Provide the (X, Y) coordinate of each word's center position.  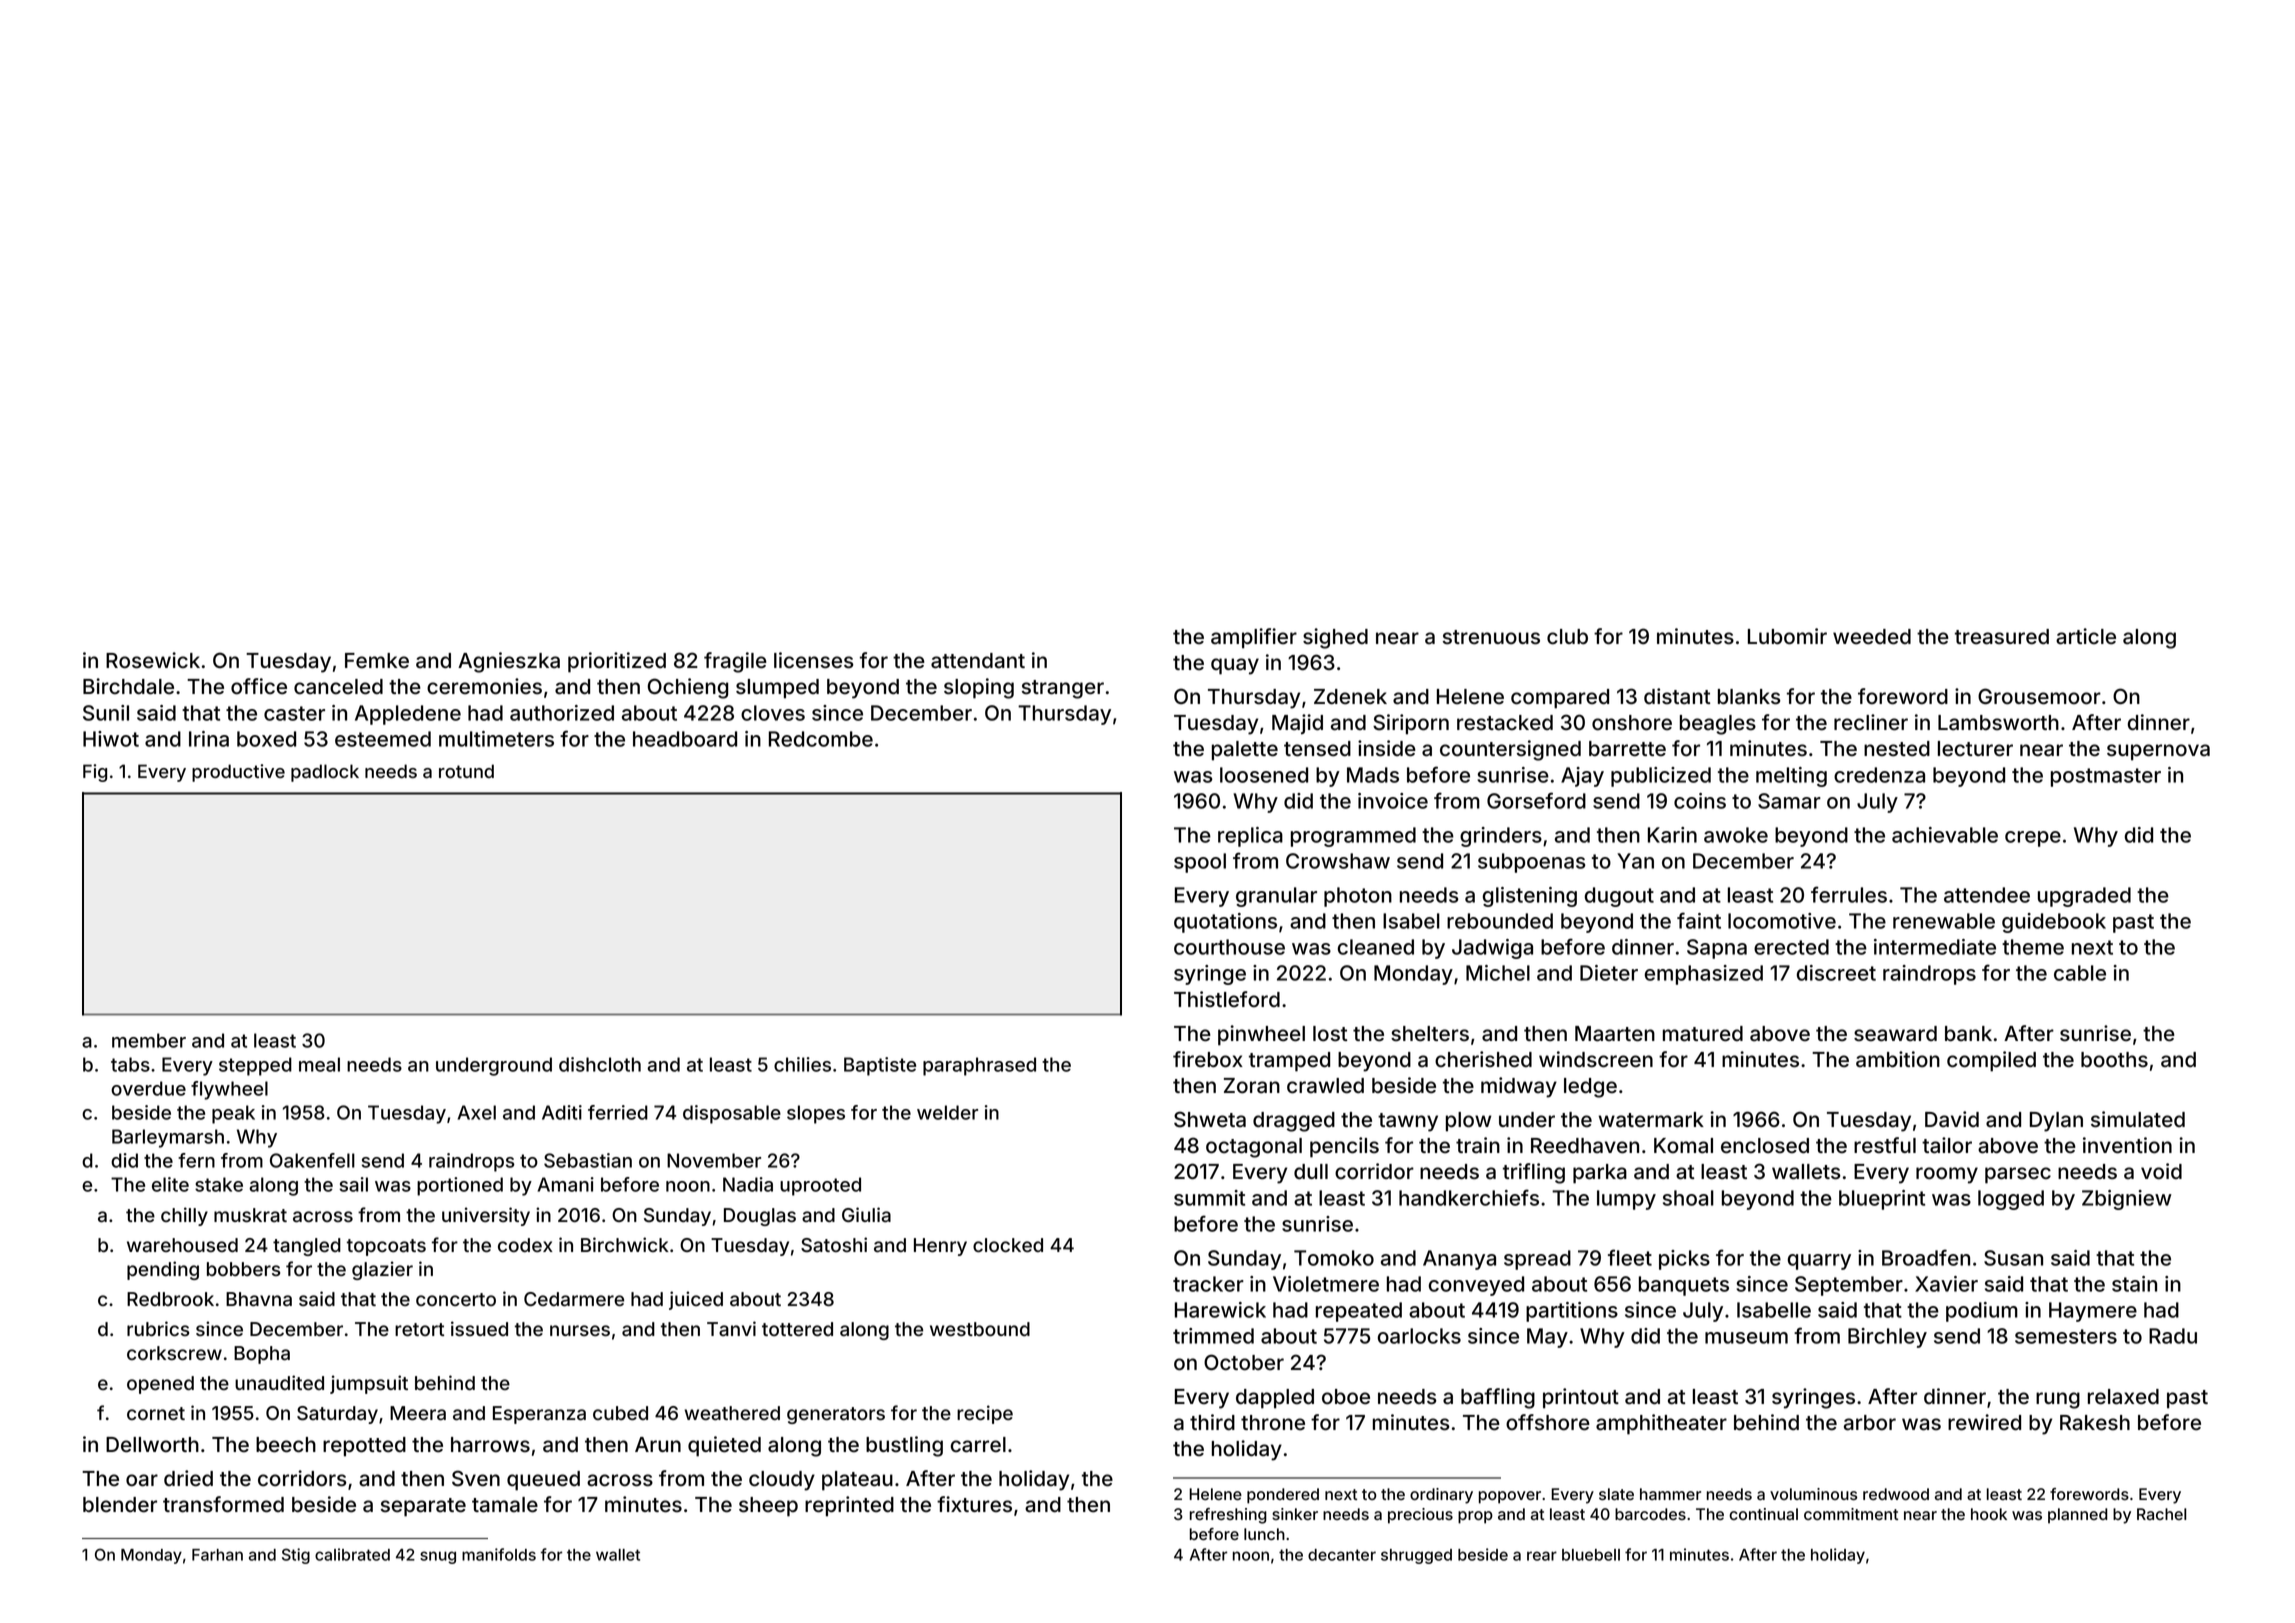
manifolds (499, 1554)
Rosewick (153, 660)
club (1567, 637)
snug (438, 1557)
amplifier (1254, 638)
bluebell (1591, 1555)
